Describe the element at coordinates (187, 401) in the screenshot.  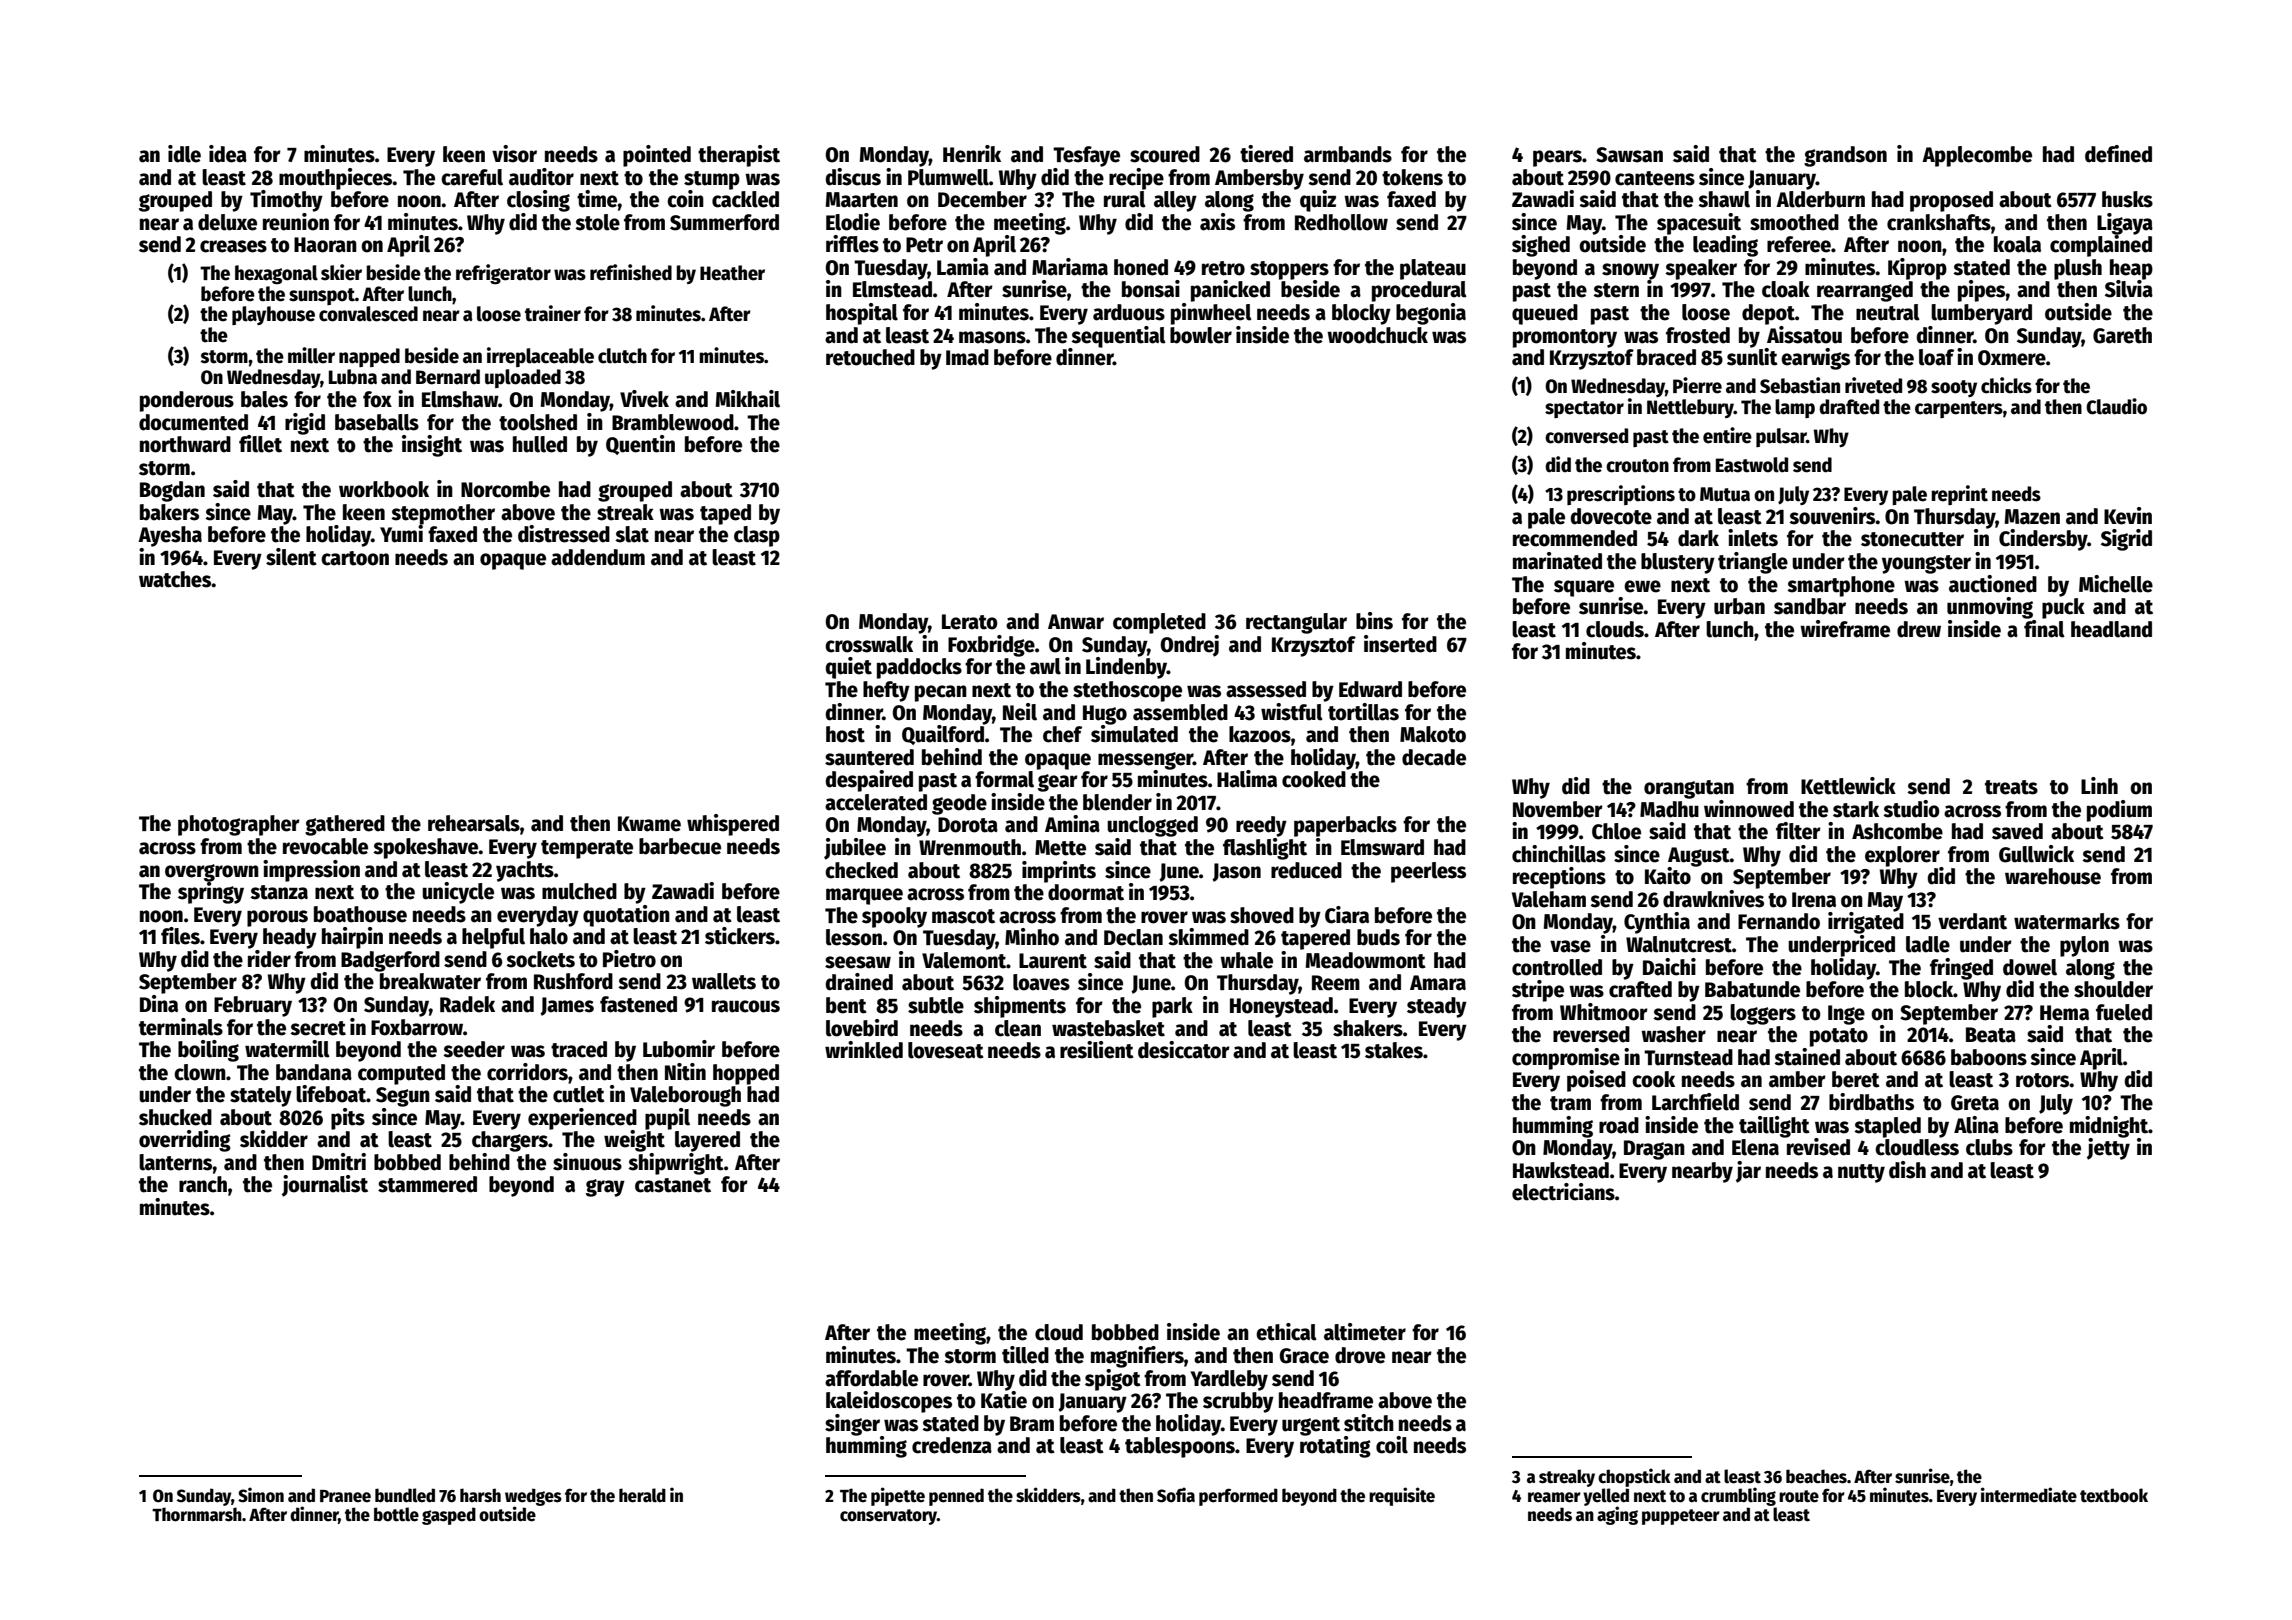
I see `ponderous` at that location.
